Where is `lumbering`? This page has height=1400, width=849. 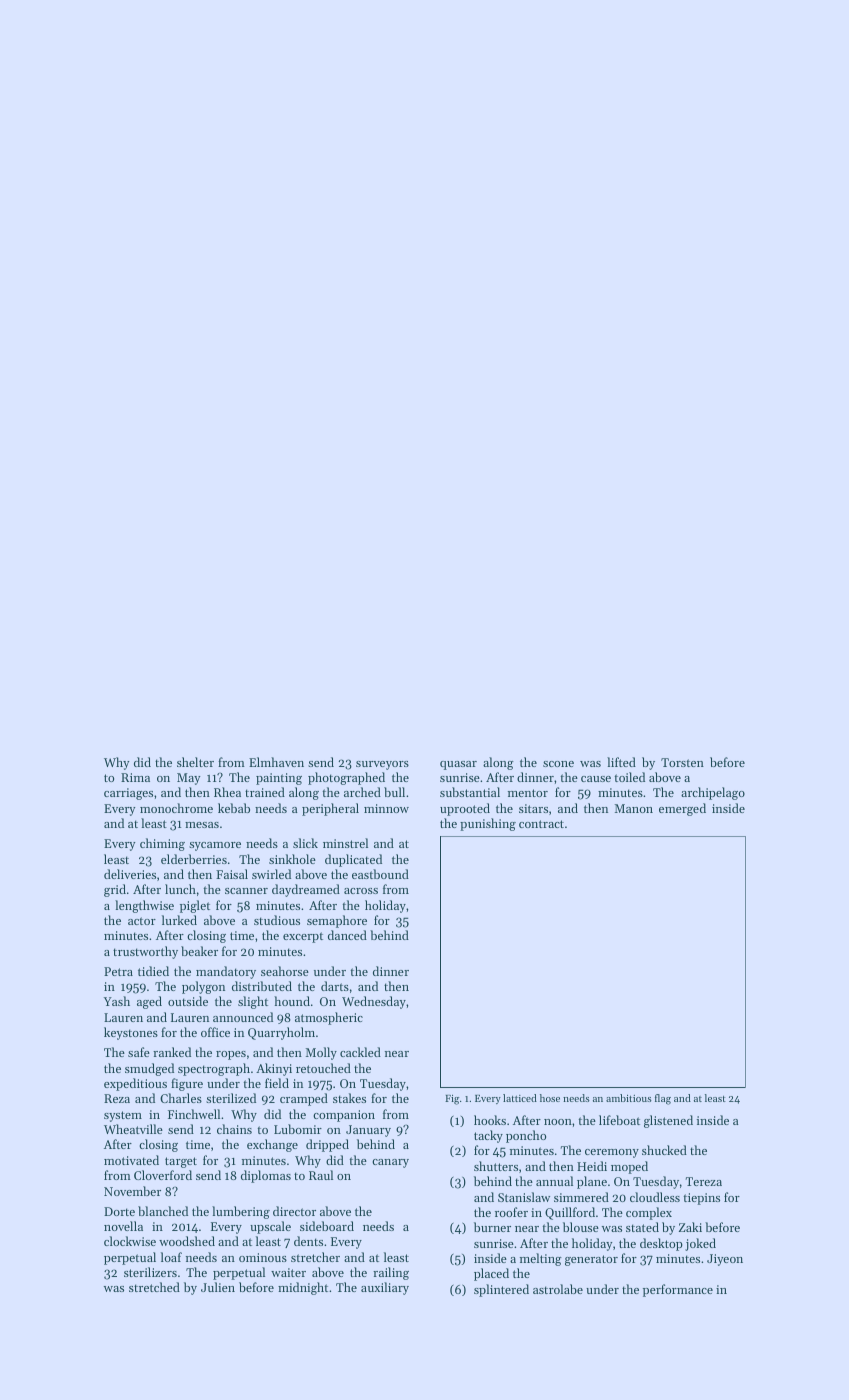
lumbering is located at coordinates (241, 1212).
